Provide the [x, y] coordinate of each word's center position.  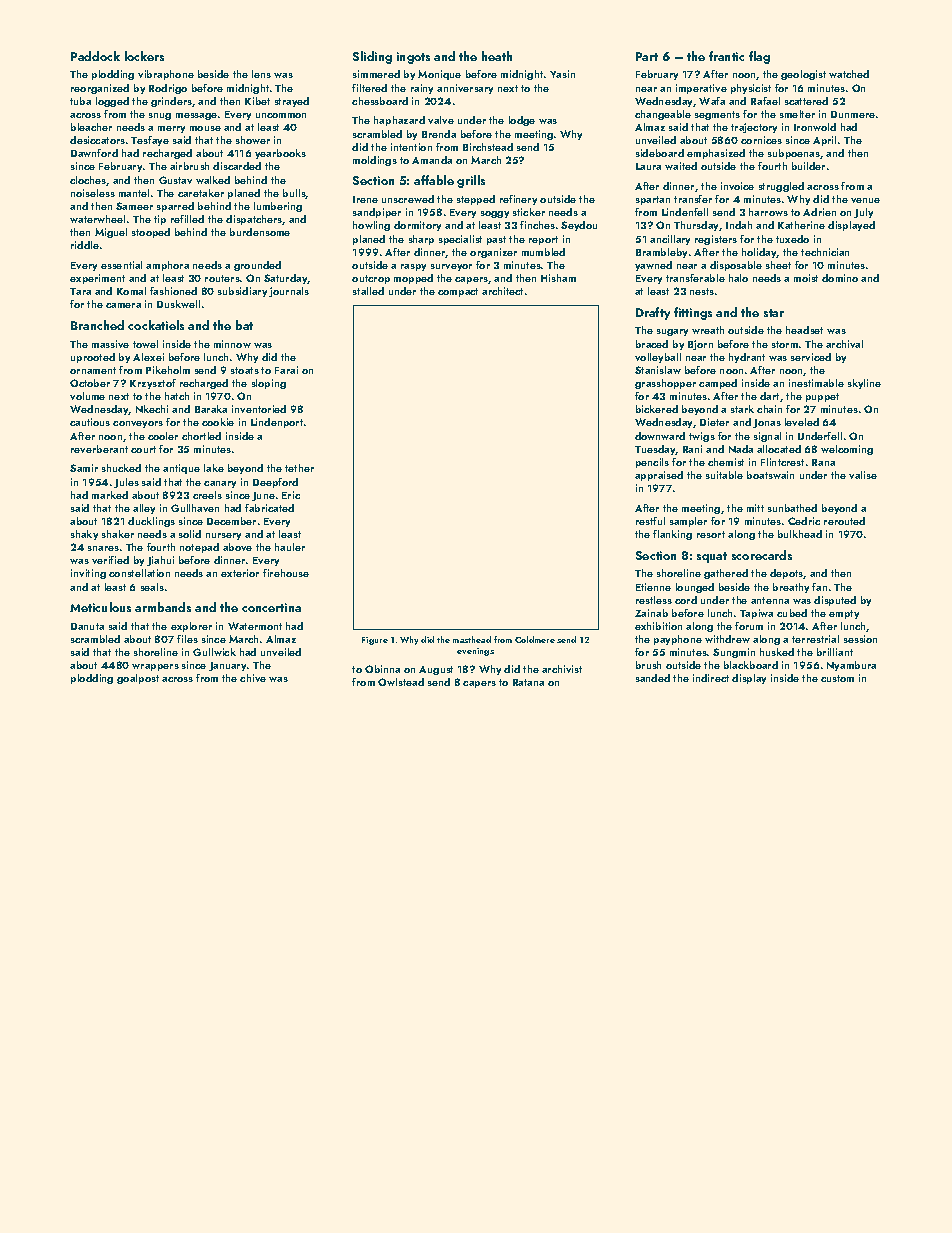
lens [261, 74]
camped [718, 384]
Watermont [255, 626]
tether [299, 468]
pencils [652, 463]
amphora [167, 266]
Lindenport [277, 423]
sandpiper [377, 213]
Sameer [134, 206]
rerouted [844, 521]
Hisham [558, 278]
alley [144, 509]
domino [840, 278]
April [824, 141]
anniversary [465, 89]
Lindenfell [685, 212]
